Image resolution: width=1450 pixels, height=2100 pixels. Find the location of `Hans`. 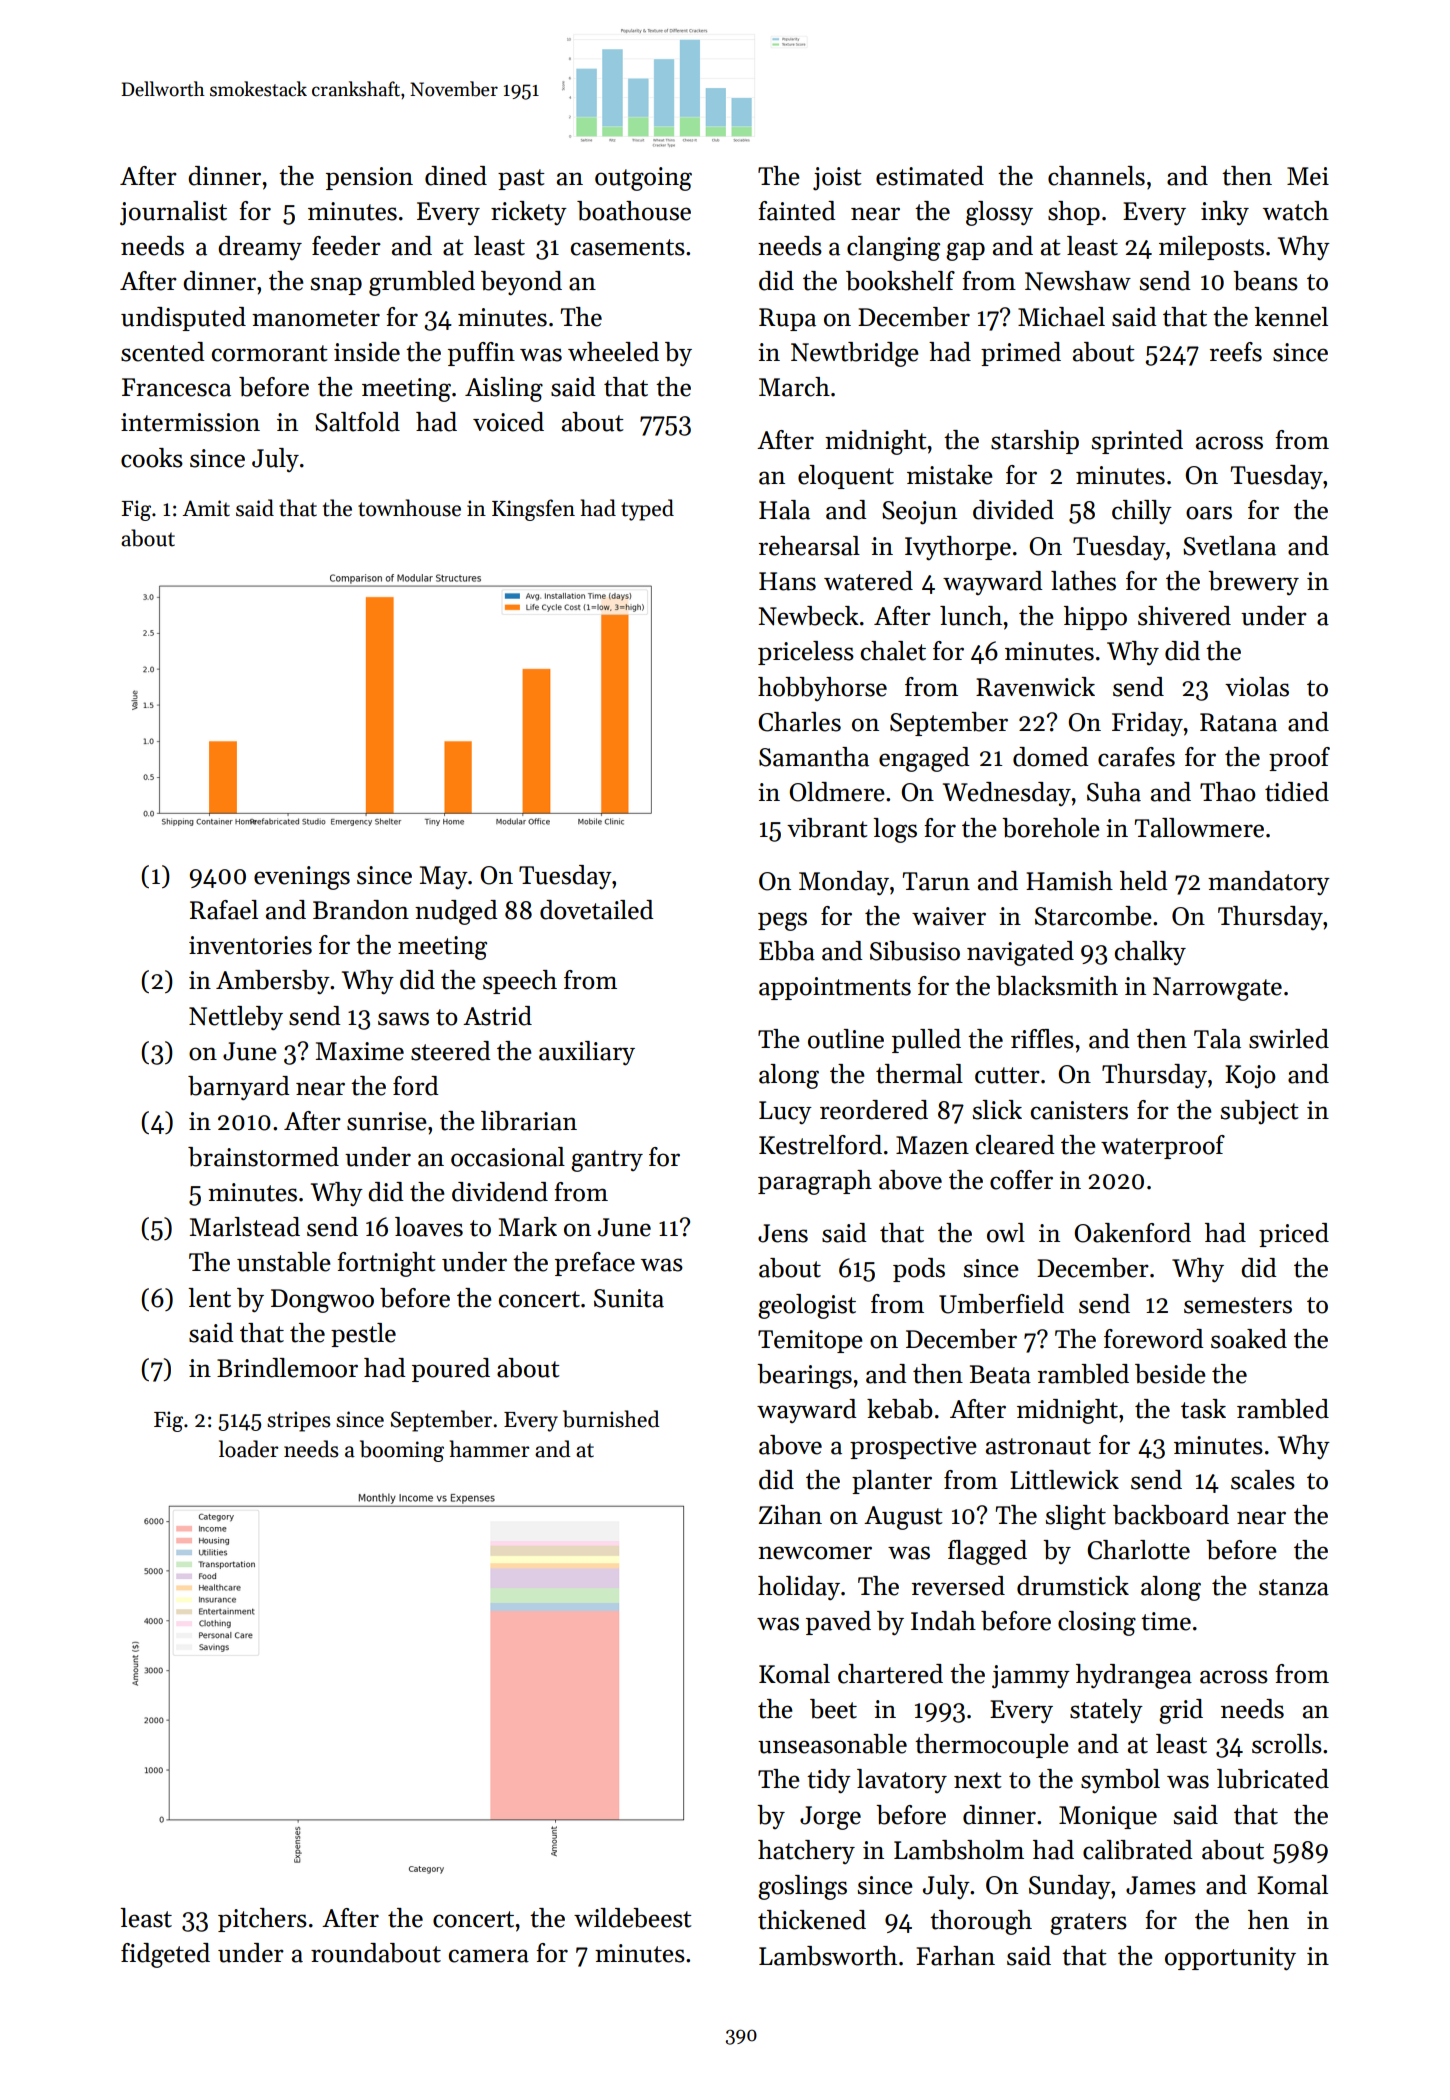

Hans is located at coordinates (787, 581).
